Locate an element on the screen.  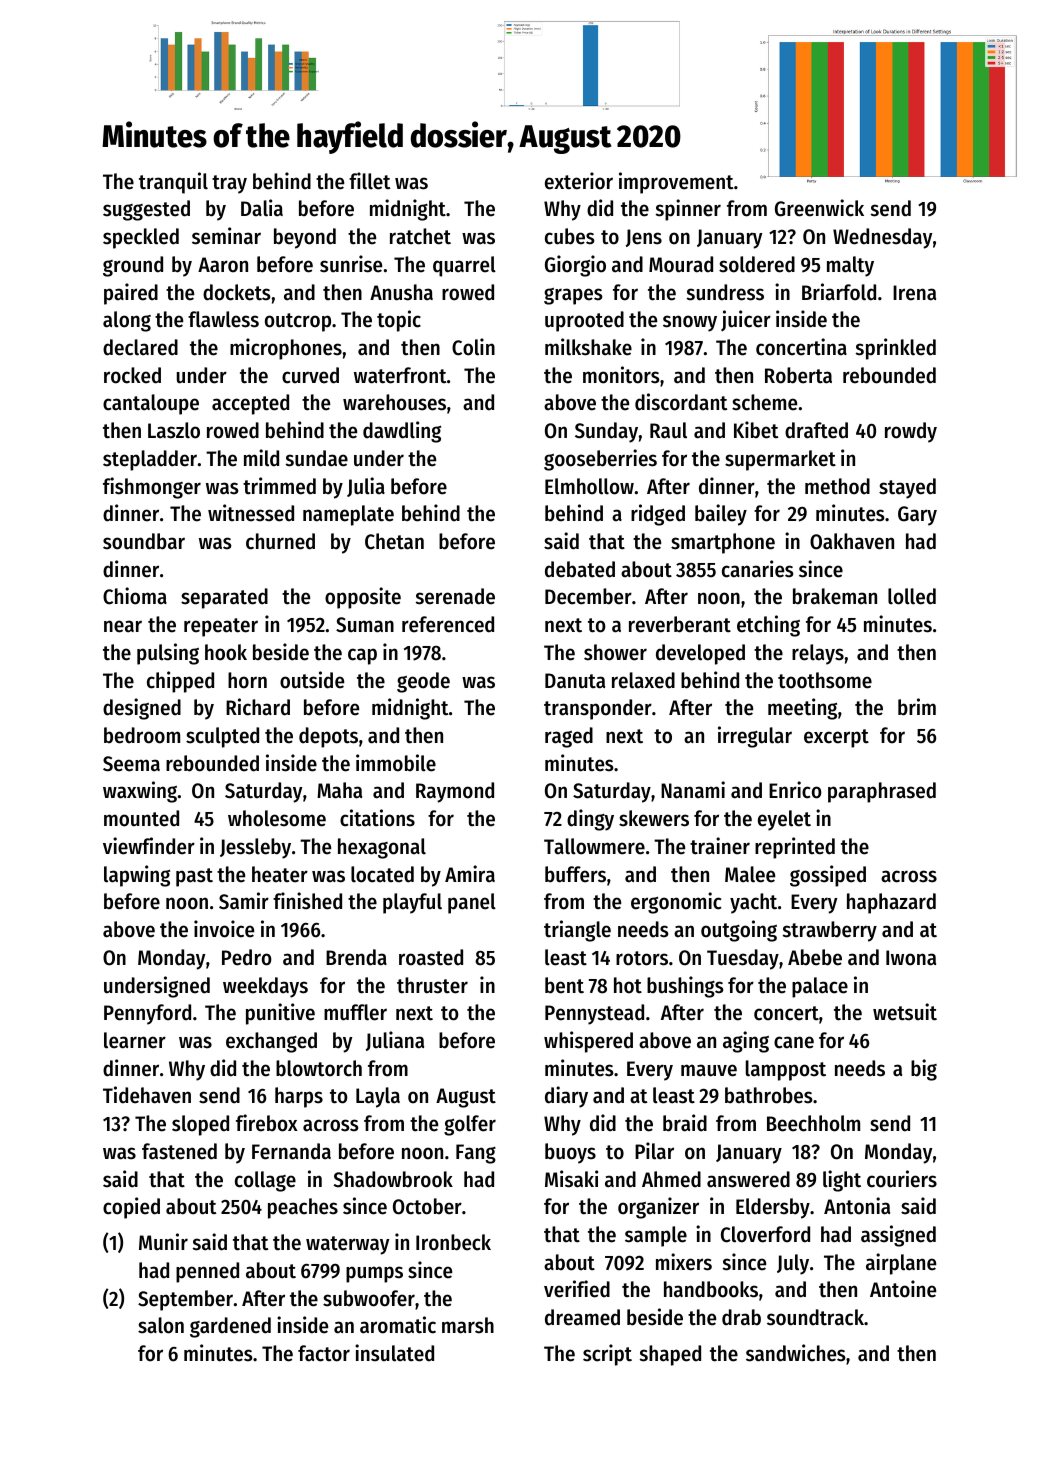
learner is located at coordinates (135, 1040).
